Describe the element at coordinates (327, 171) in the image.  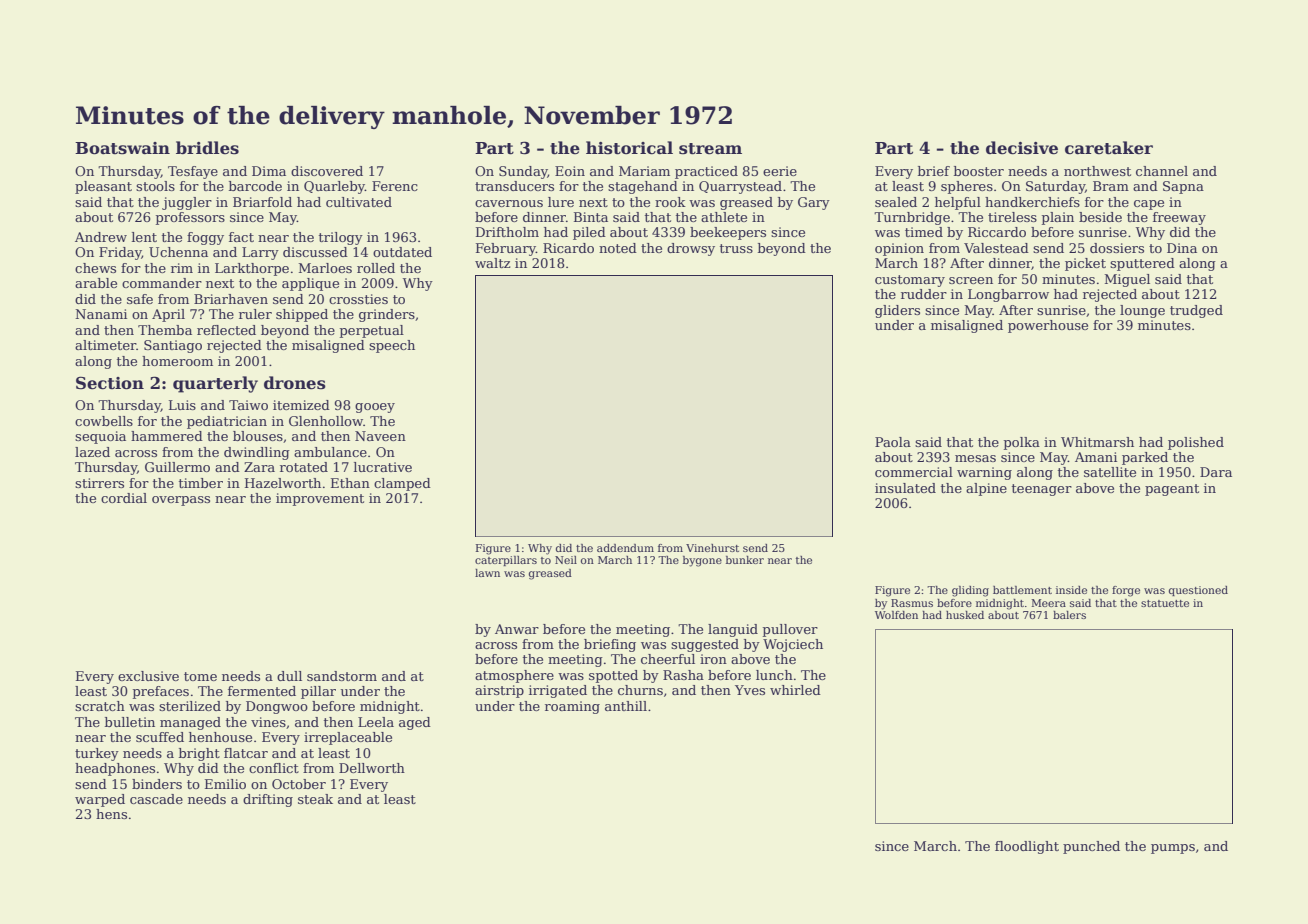
I see `discovered` at that location.
